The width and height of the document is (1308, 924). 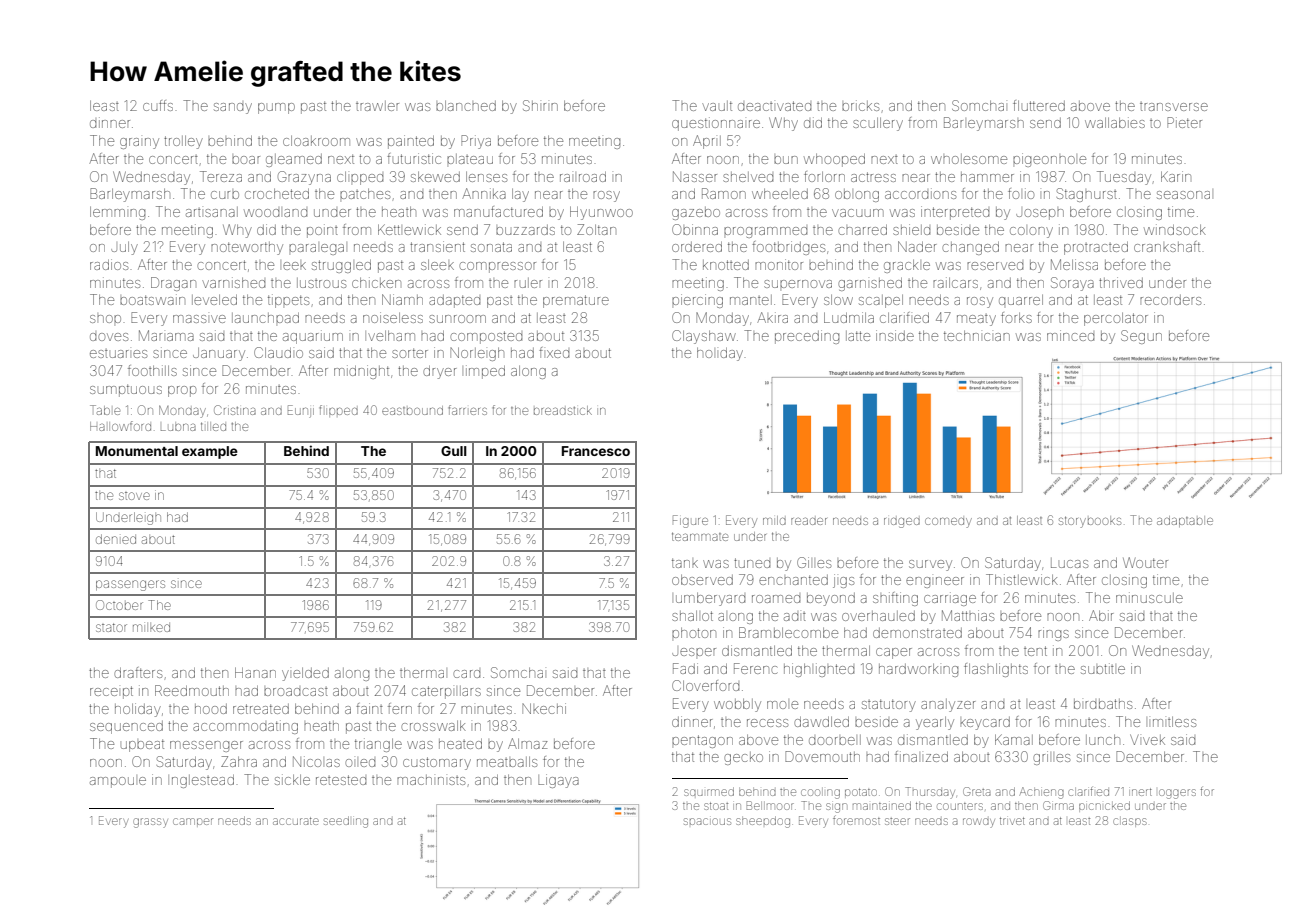 What do you see at coordinates (702, 741) in the document?
I see `pentagon` at bounding box center [702, 741].
